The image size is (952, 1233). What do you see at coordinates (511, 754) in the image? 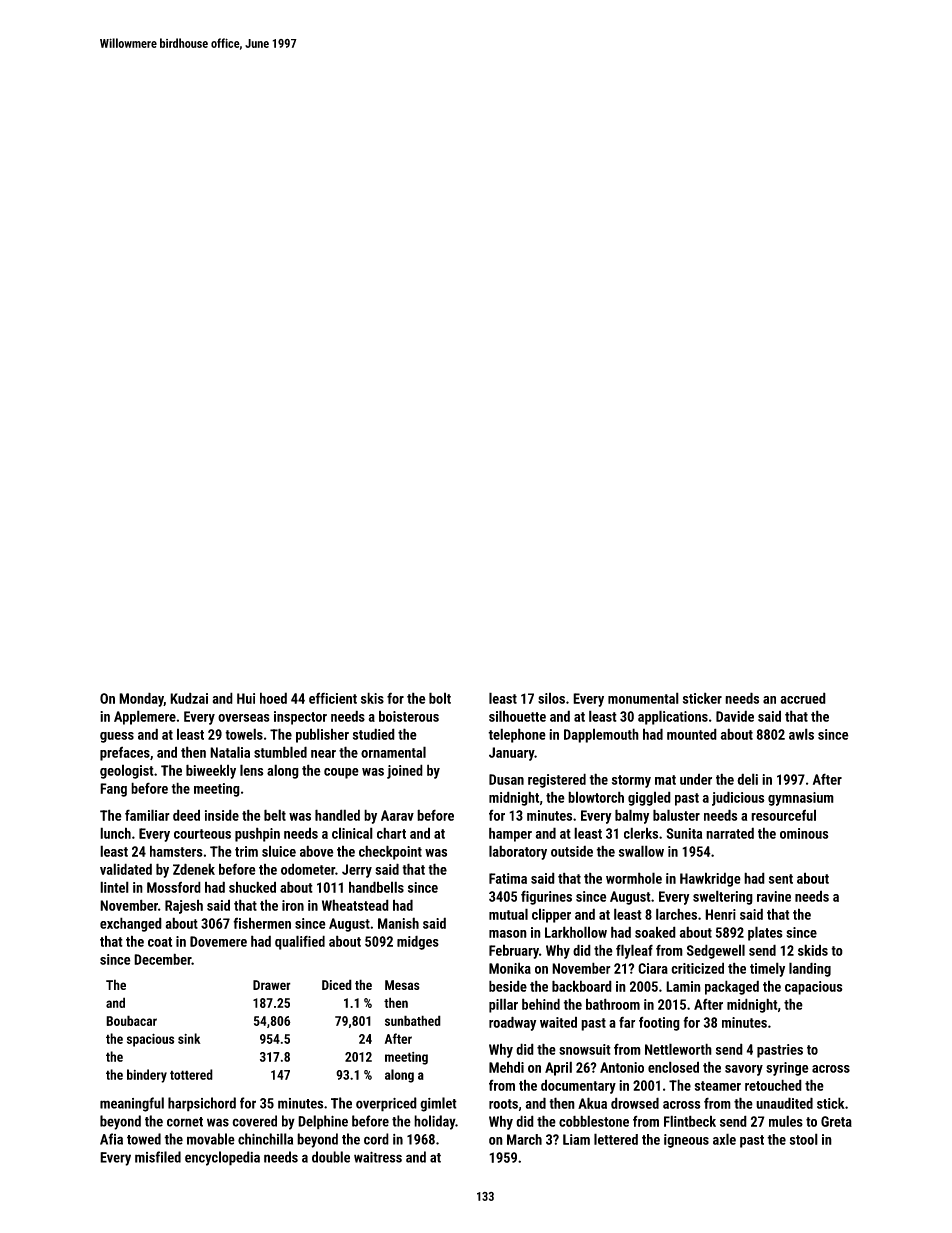
I see `January` at bounding box center [511, 754].
